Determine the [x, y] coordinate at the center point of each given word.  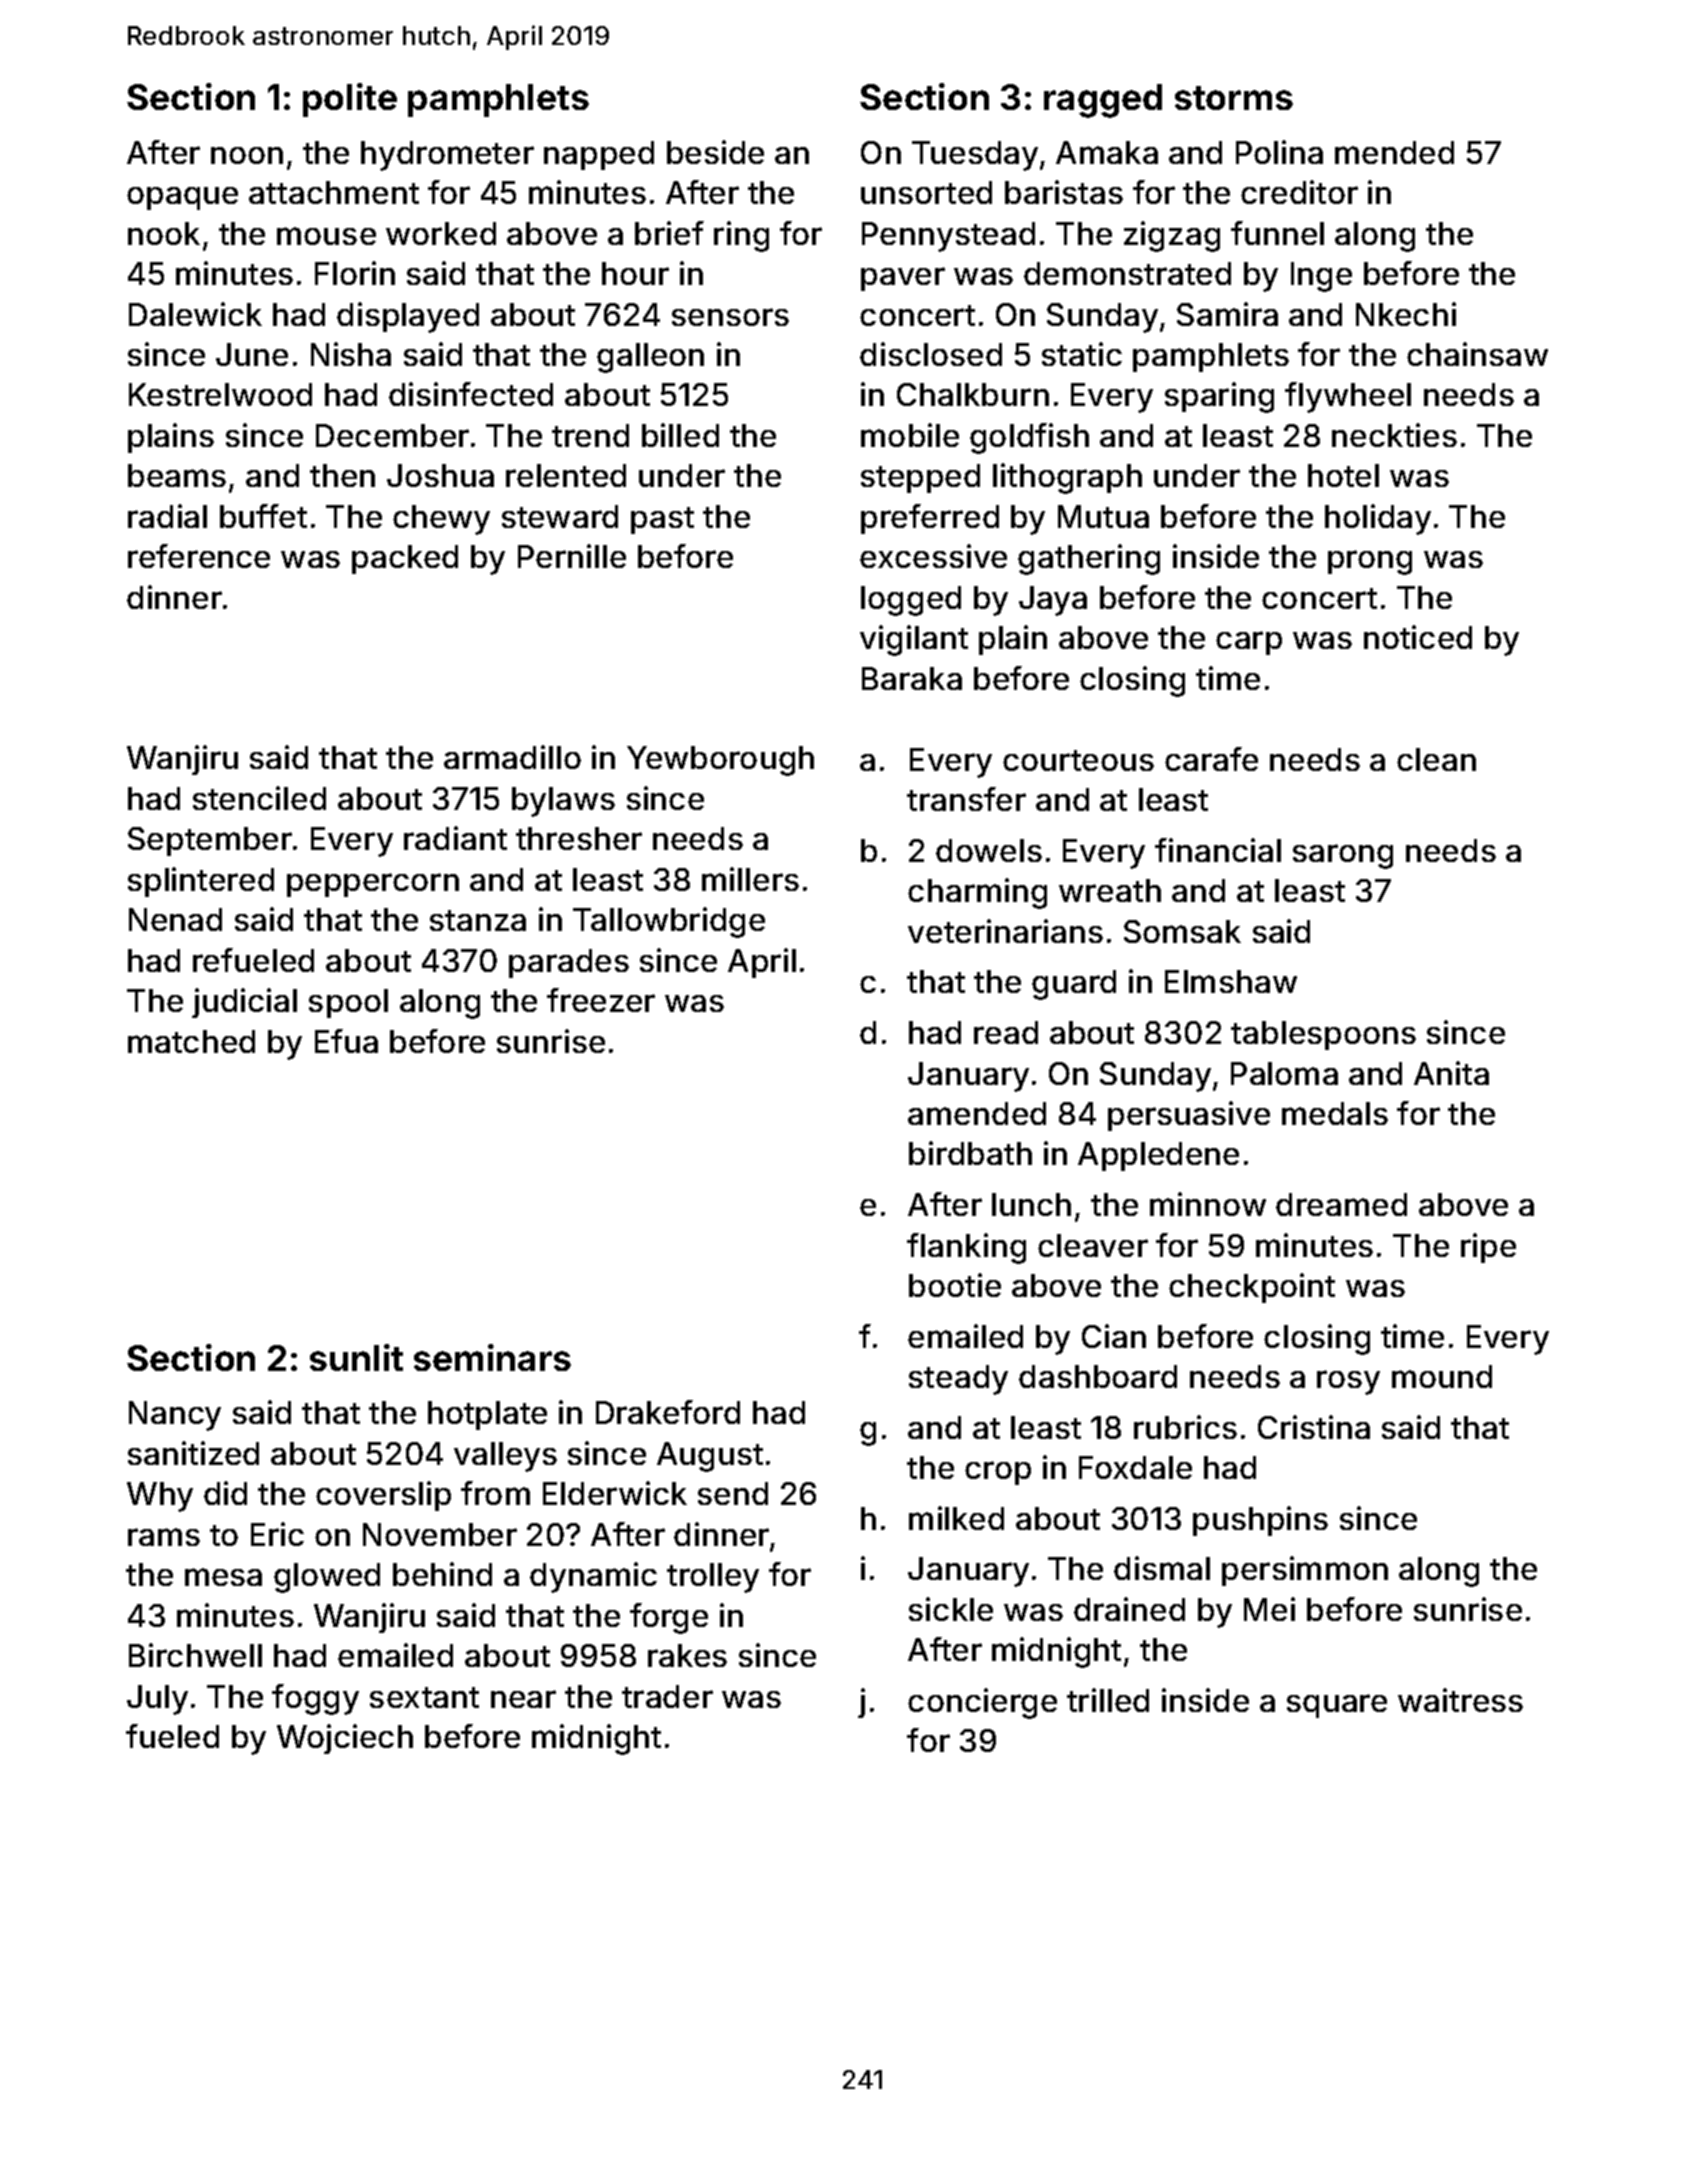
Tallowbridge [669, 922]
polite [350, 100]
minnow [1208, 1204]
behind [442, 1574]
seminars [492, 1357]
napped [599, 155]
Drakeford [668, 1412]
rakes [687, 1655]
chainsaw [1477, 354]
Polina [1279, 152]
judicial [244, 1003]
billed [680, 435]
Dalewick [195, 314]
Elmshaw [1231, 981]
